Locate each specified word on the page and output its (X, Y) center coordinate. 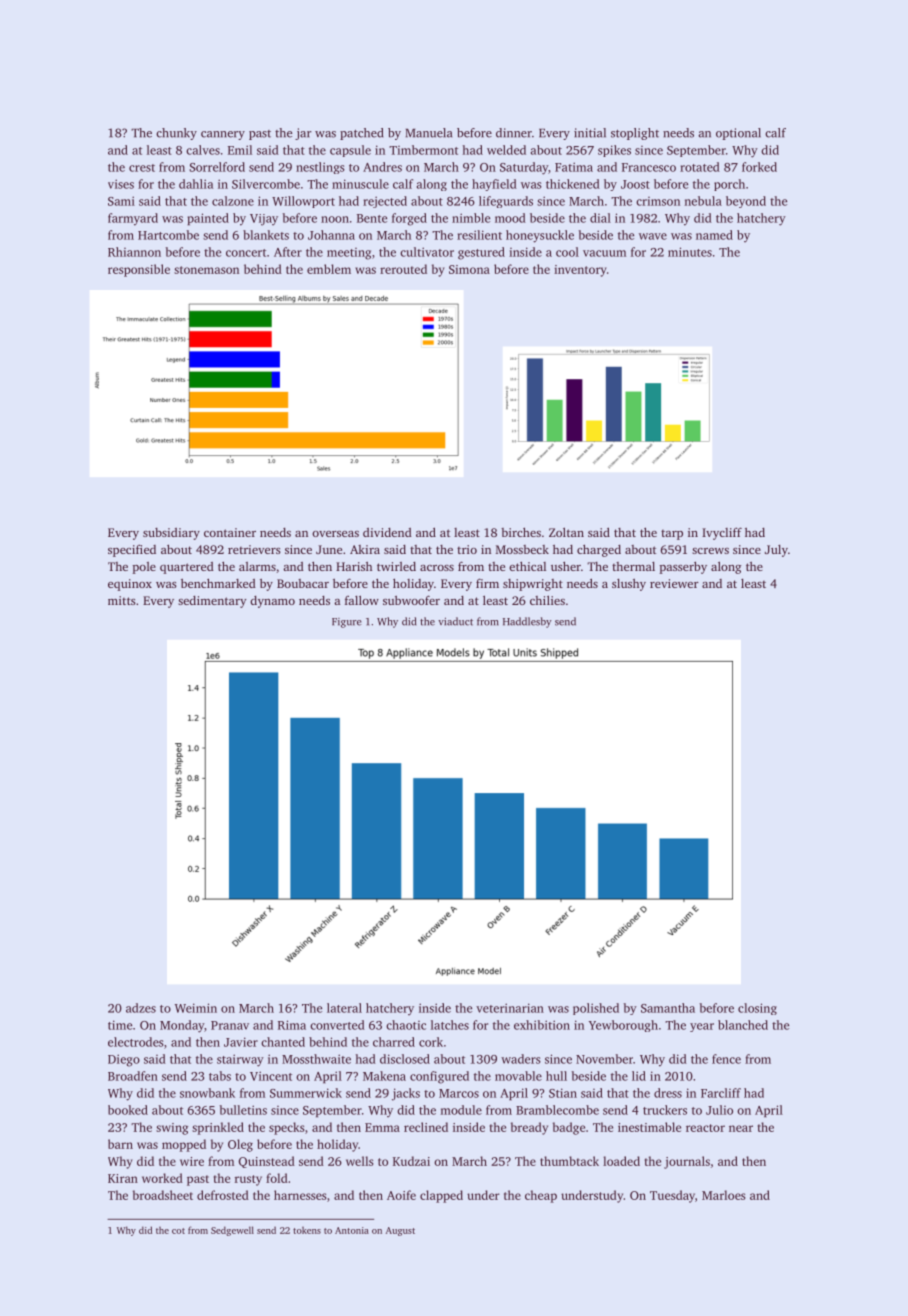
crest (142, 168)
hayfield (494, 185)
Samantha (668, 1008)
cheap (541, 1196)
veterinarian (510, 1008)
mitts (122, 600)
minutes (690, 252)
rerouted (403, 269)
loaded (621, 1161)
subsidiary (171, 534)
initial (590, 133)
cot (178, 1231)
